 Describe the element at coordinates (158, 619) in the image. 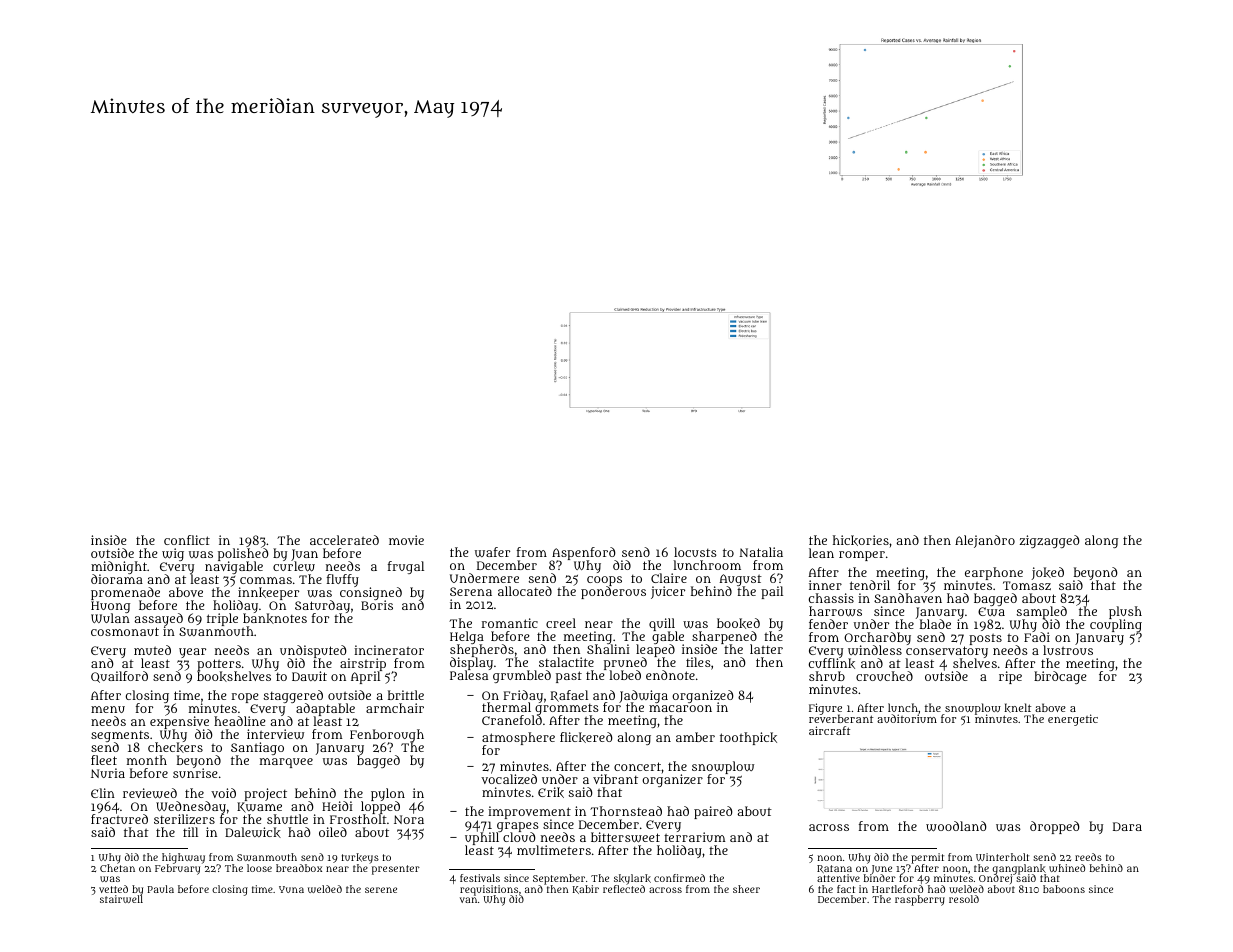

I see `assayed` at that location.
